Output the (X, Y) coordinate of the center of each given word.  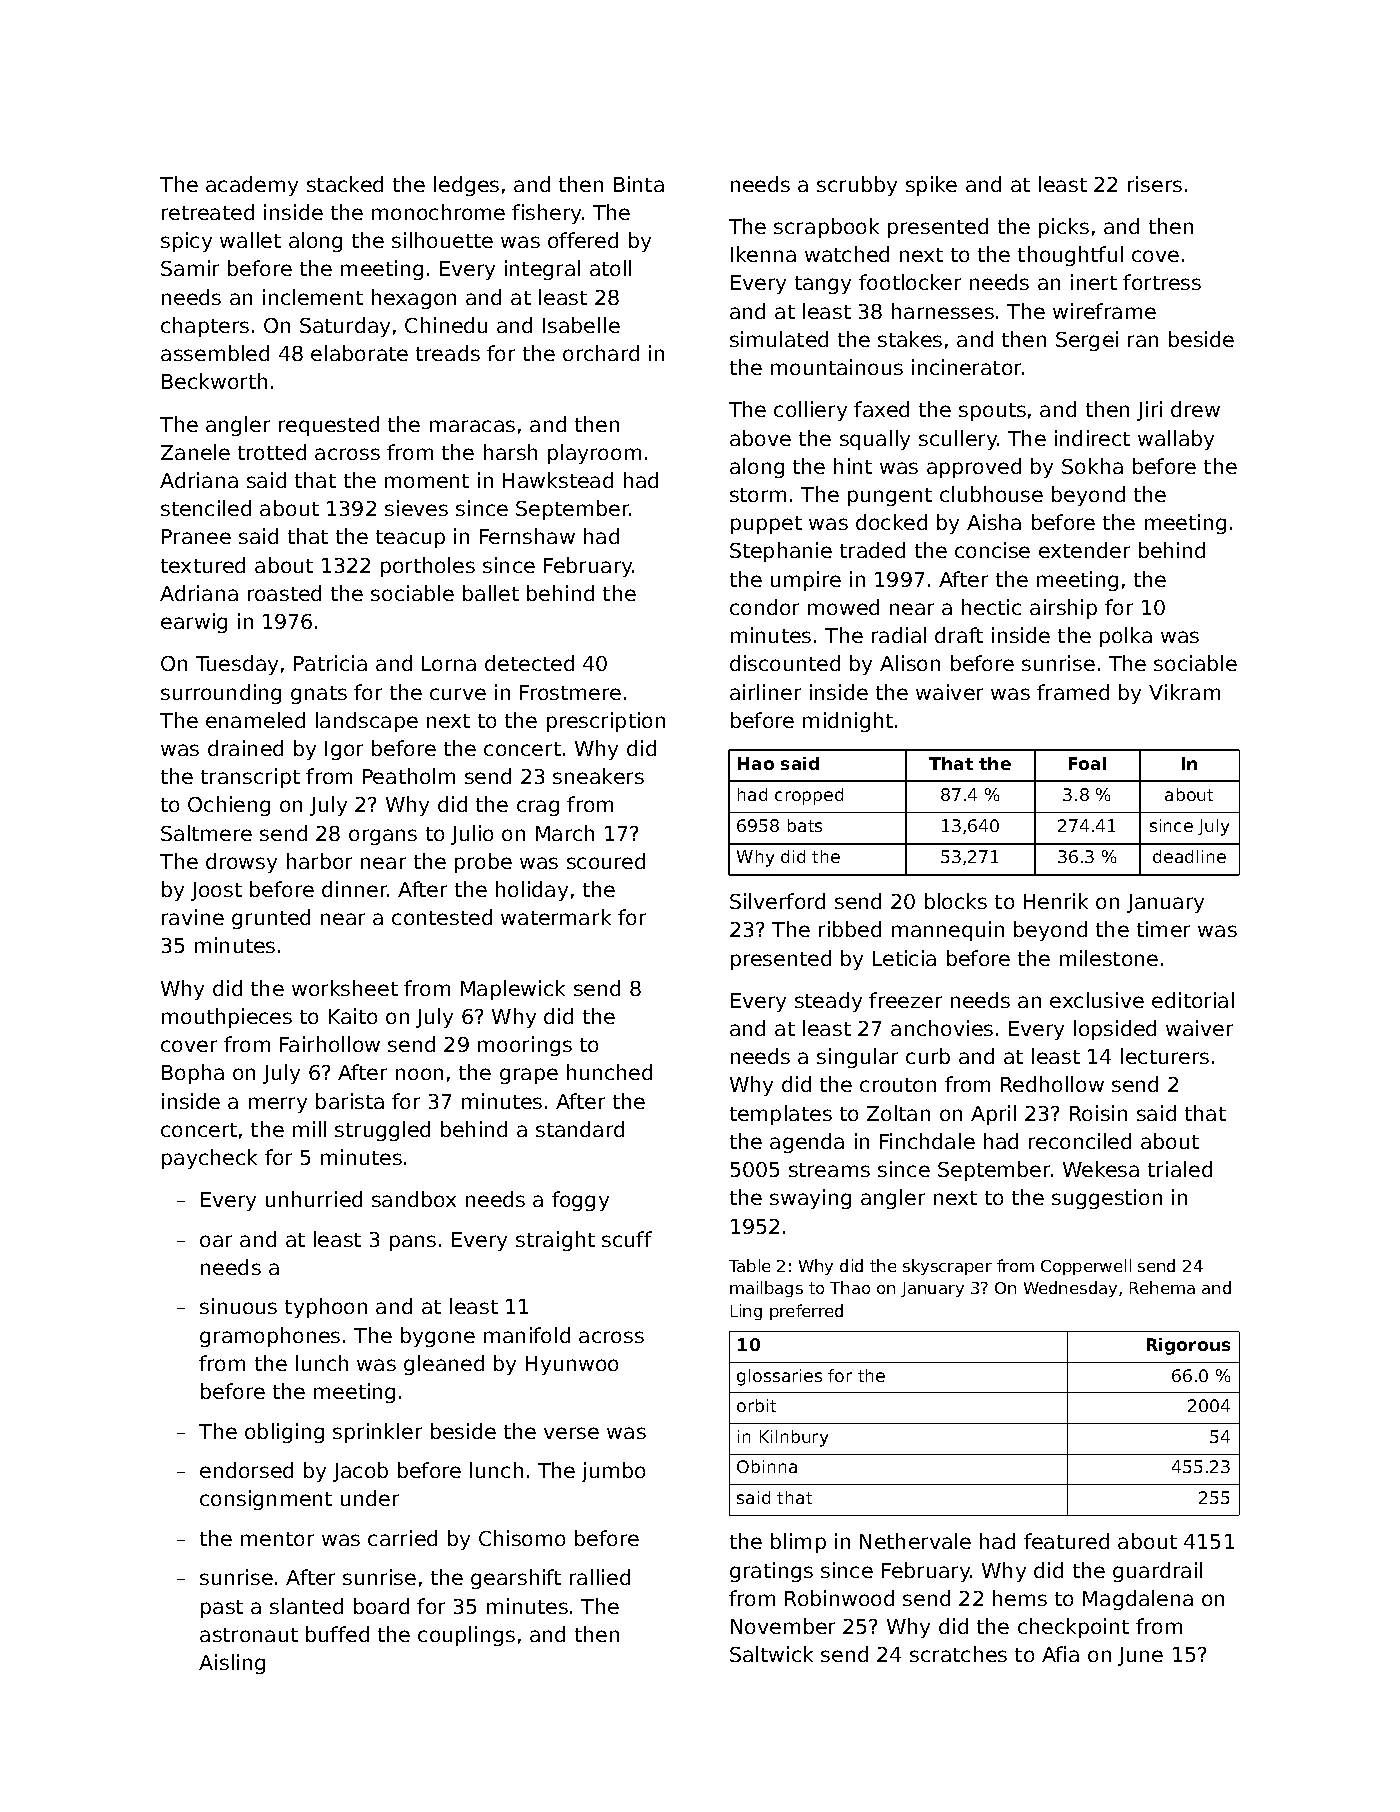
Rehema (1162, 1287)
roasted (284, 593)
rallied (600, 1577)
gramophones (270, 1337)
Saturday (345, 327)
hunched (609, 1072)
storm (758, 495)
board (381, 1606)
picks (1064, 228)
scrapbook (826, 228)
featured (1066, 1541)
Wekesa (1101, 1169)
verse (571, 1433)
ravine (193, 917)
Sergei (1087, 341)
